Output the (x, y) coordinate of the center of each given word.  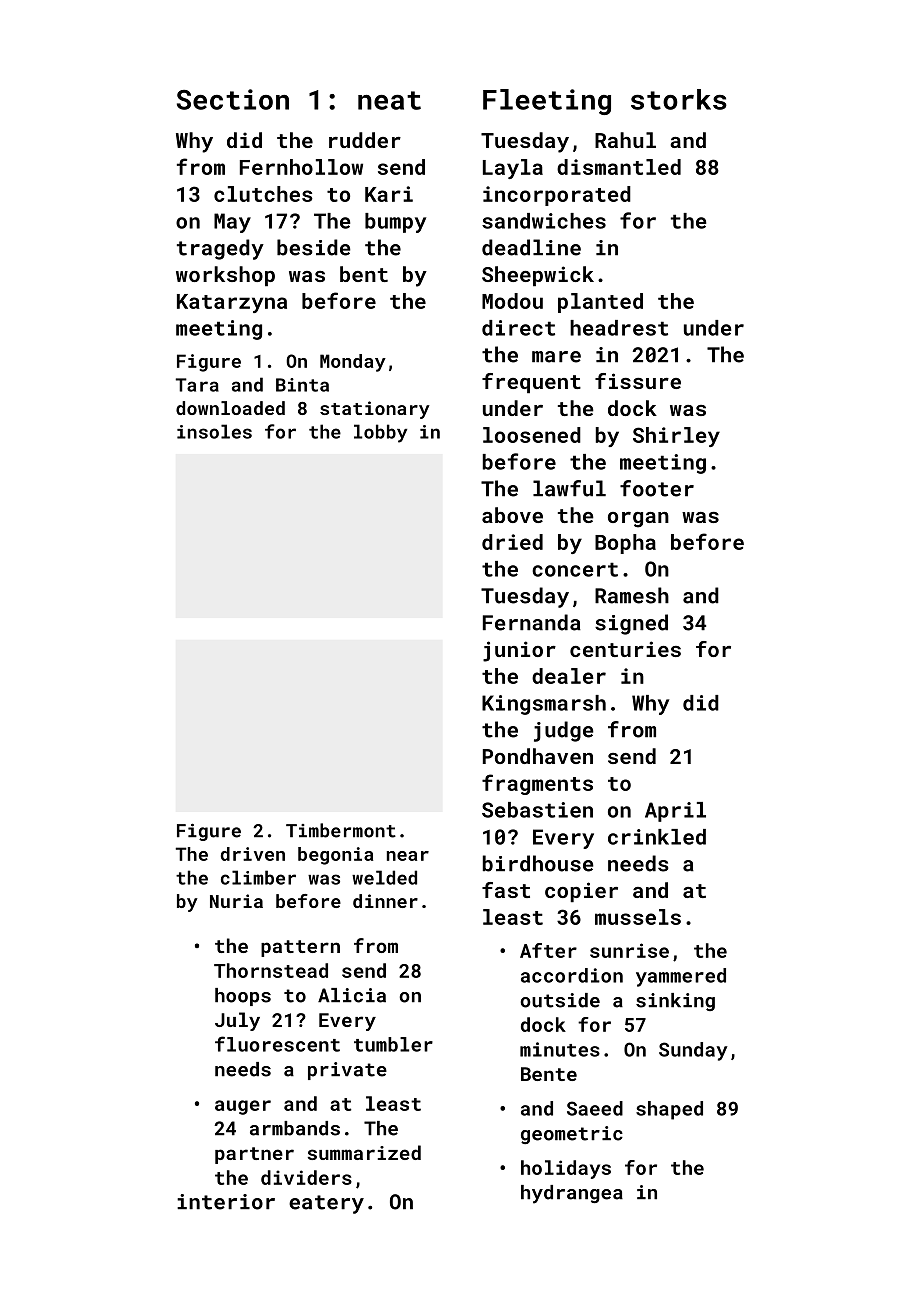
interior (226, 1202)
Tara (197, 385)
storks (679, 99)
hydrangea (572, 1194)
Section (233, 99)
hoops (243, 997)
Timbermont (341, 830)
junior (519, 651)
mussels (638, 917)
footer (657, 488)
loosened (532, 435)
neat (389, 100)
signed (631, 624)
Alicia (352, 995)
